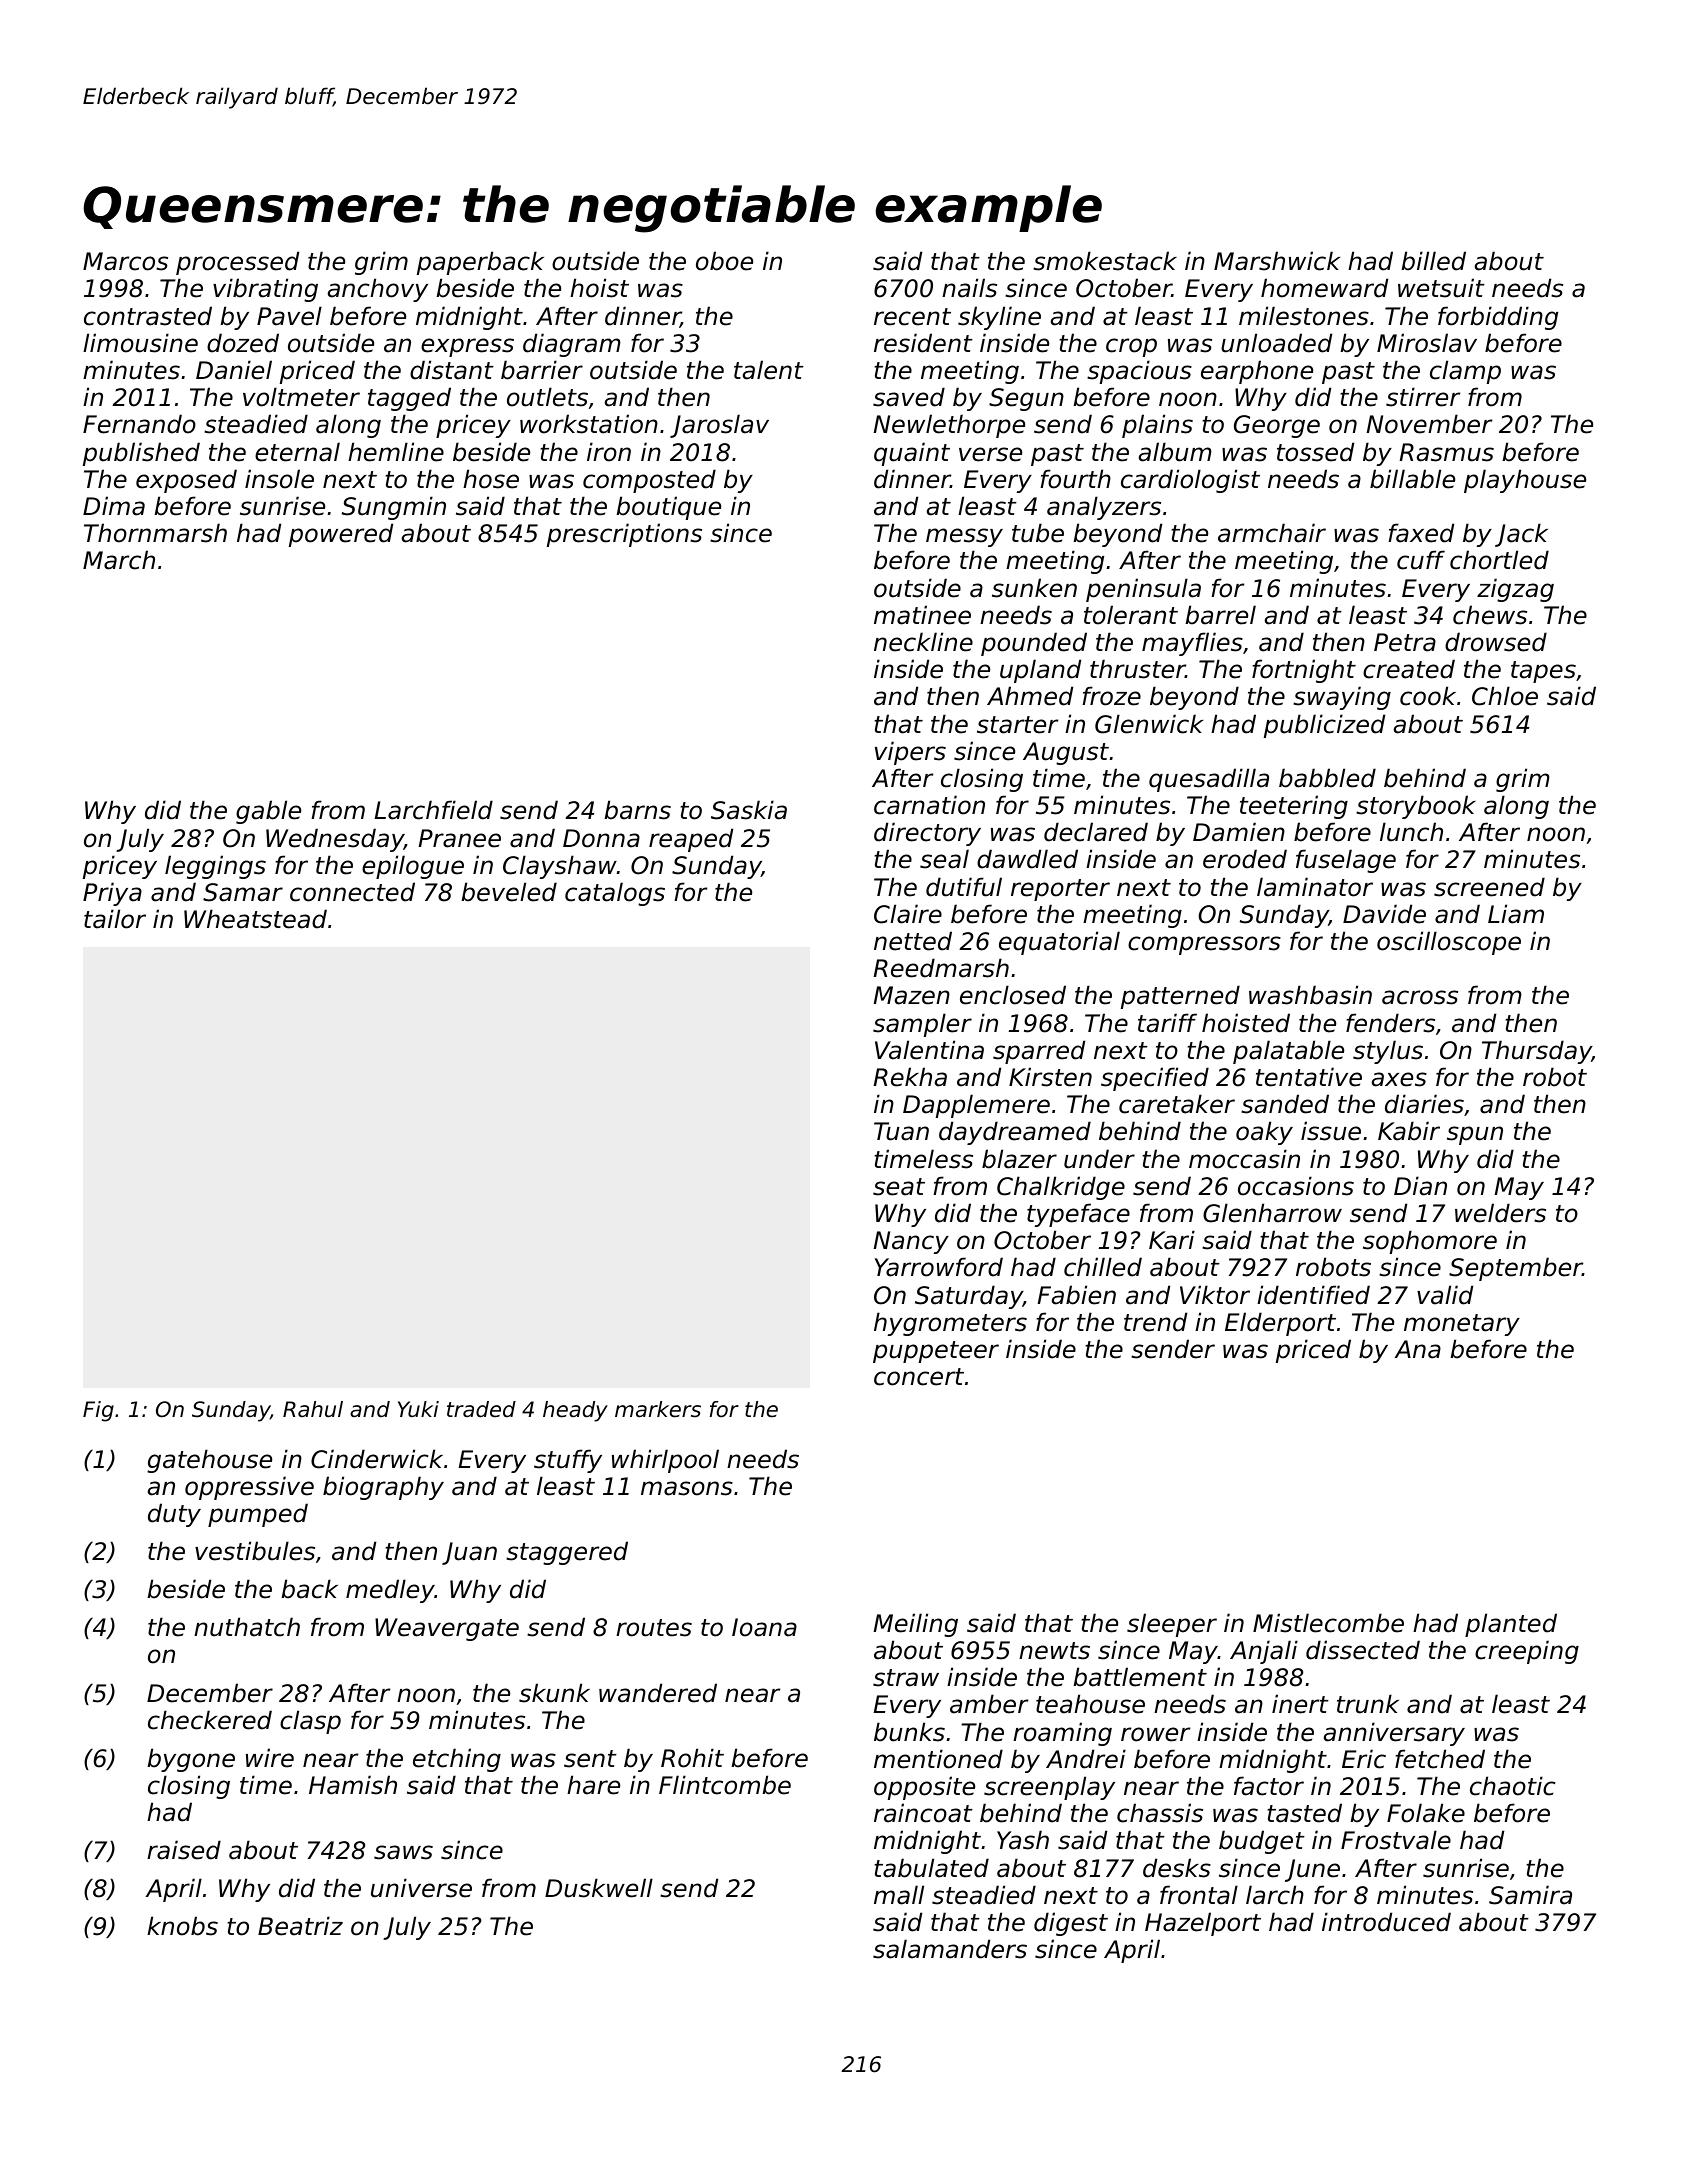  Describe the element at coordinates (1498, 318) in the page. I see `forbidding` at that location.
